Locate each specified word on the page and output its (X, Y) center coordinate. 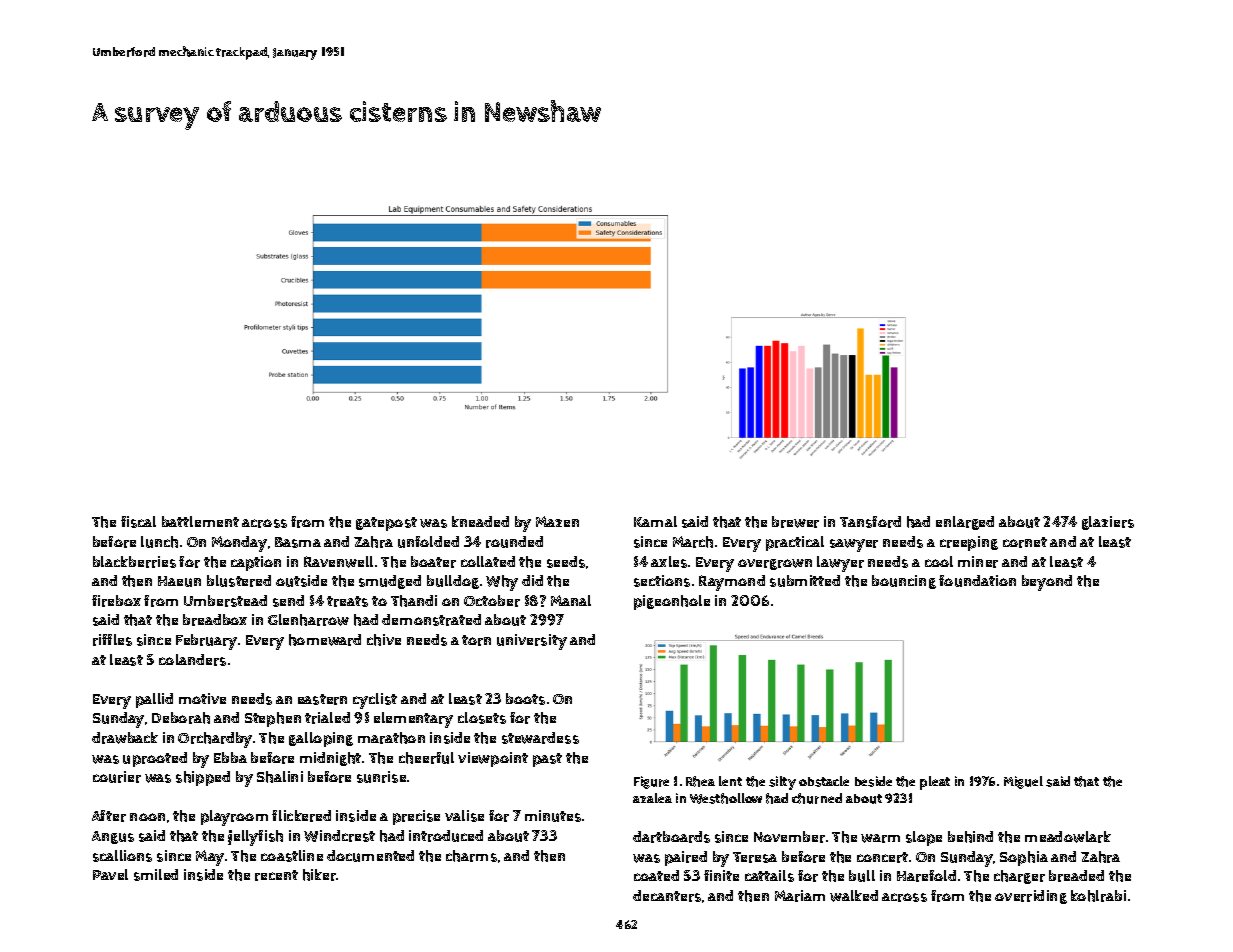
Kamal (655, 521)
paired (686, 858)
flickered (301, 816)
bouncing (904, 582)
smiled (156, 875)
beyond (1047, 583)
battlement (200, 521)
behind (970, 837)
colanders (192, 660)
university (532, 642)
